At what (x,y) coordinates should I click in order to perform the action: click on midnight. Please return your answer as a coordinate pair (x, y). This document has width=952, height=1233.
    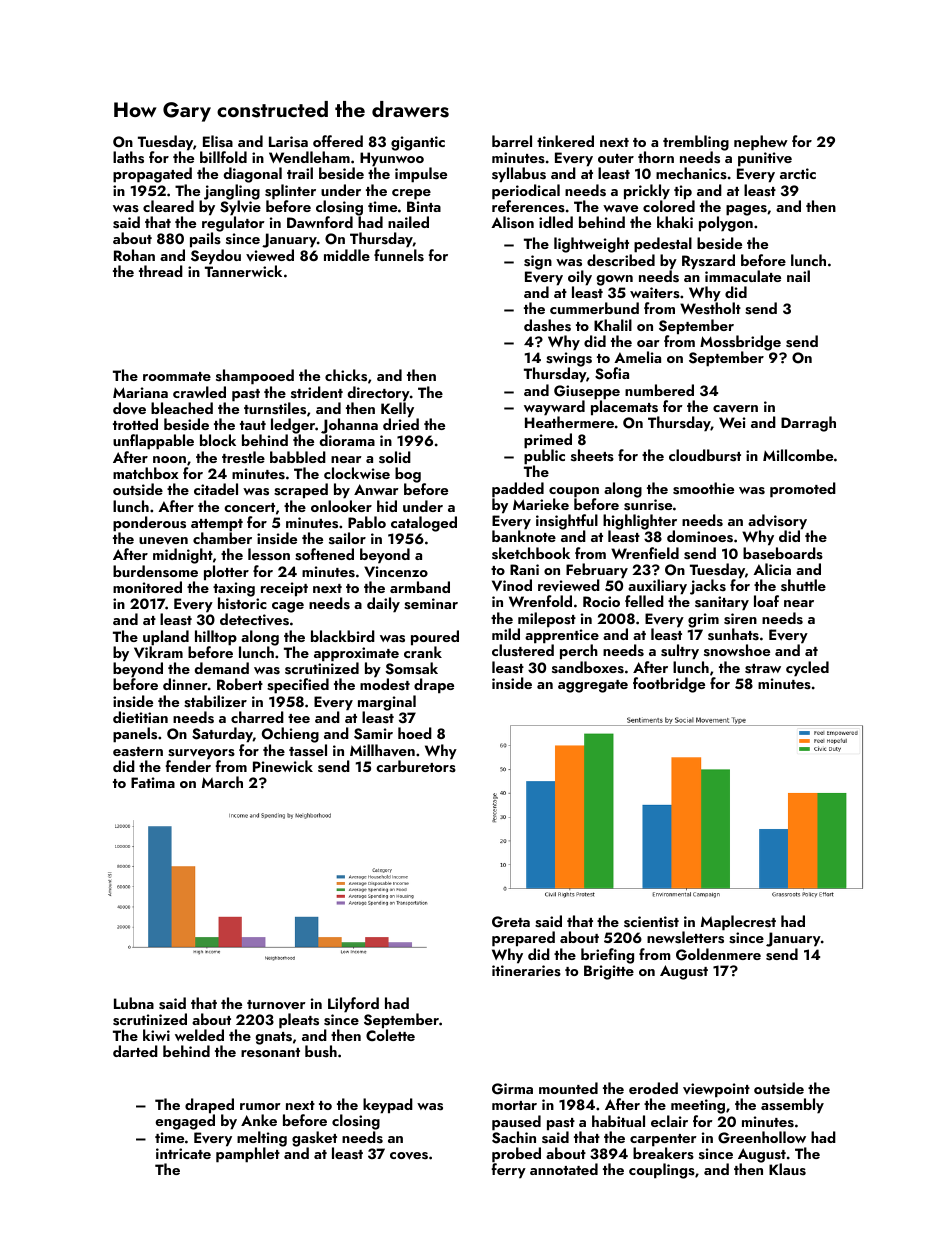
    Looking at the image, I should click on (183, 556).
